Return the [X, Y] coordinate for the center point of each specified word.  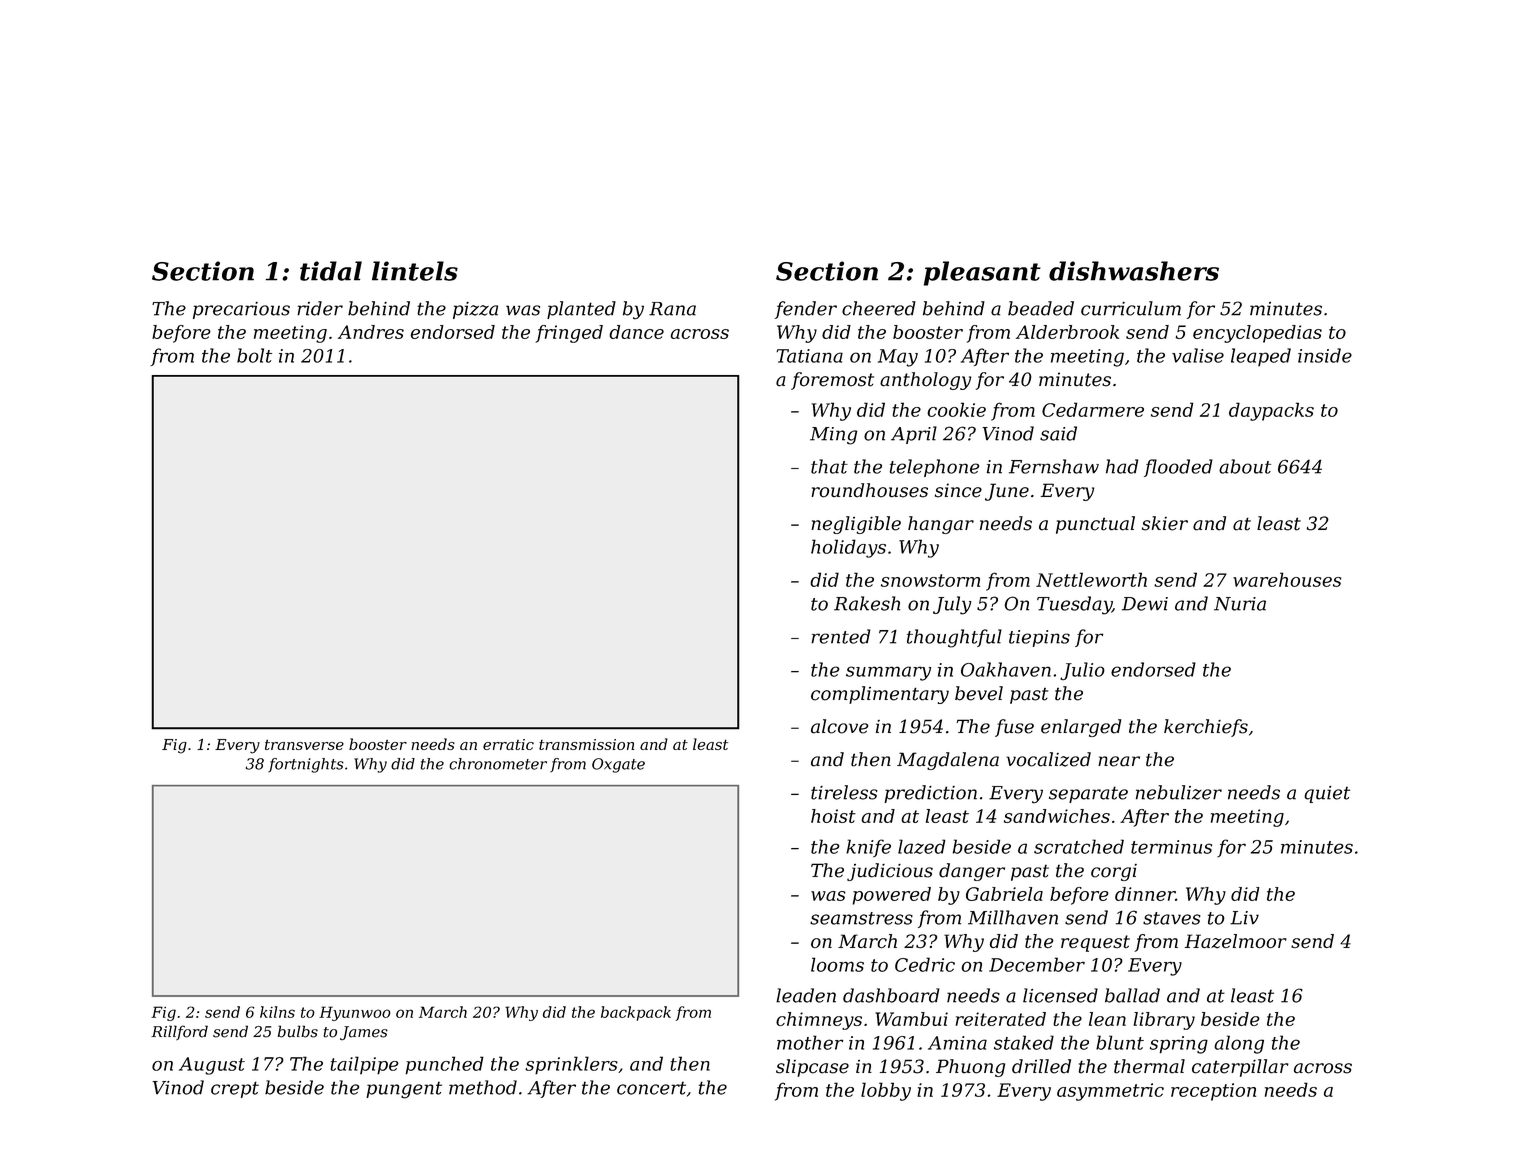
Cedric [925, 964]
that [829, 466]
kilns [277, 1012]
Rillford [179, 1032]
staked [1024, 1042]
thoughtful [954, 638]
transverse [304, 744]
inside [1325, 355]
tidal [331, 271]
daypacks [1271, 411]
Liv [1244, 918]
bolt [254, 355]
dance [636, 332]
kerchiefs [1206, 728]
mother [810, 1042]
